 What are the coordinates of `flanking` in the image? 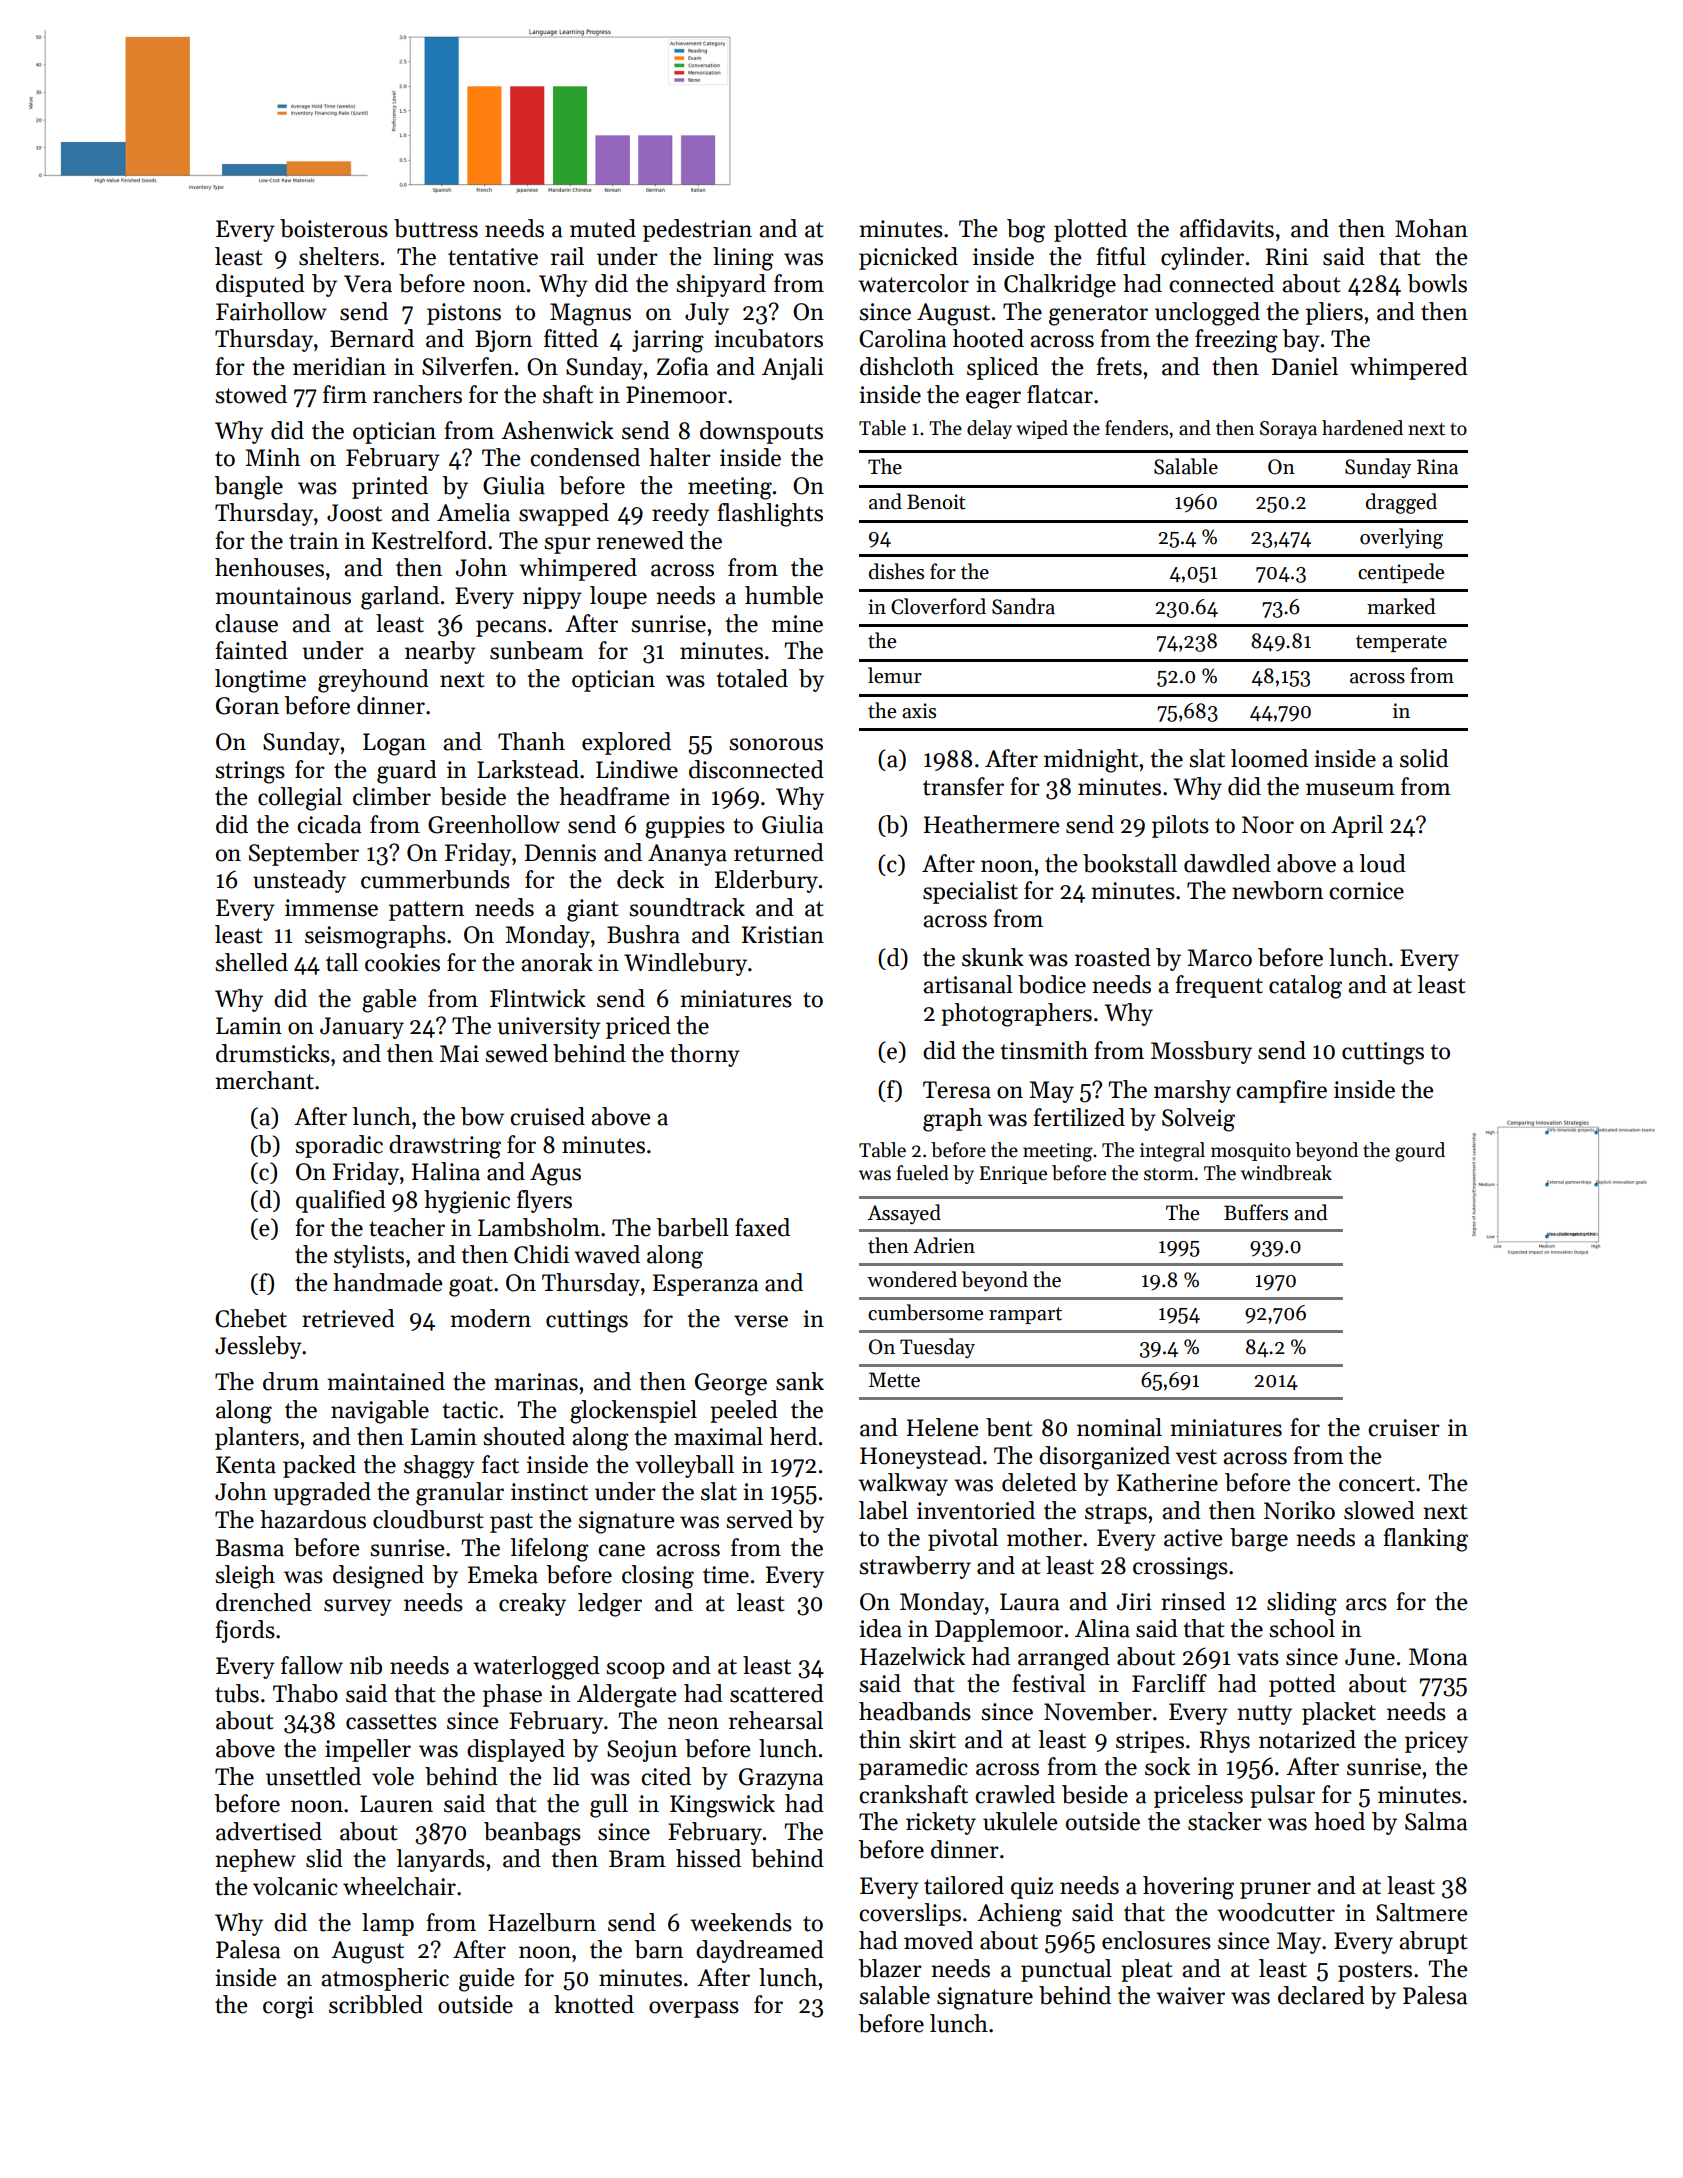 It's located at (1425, 1540).
